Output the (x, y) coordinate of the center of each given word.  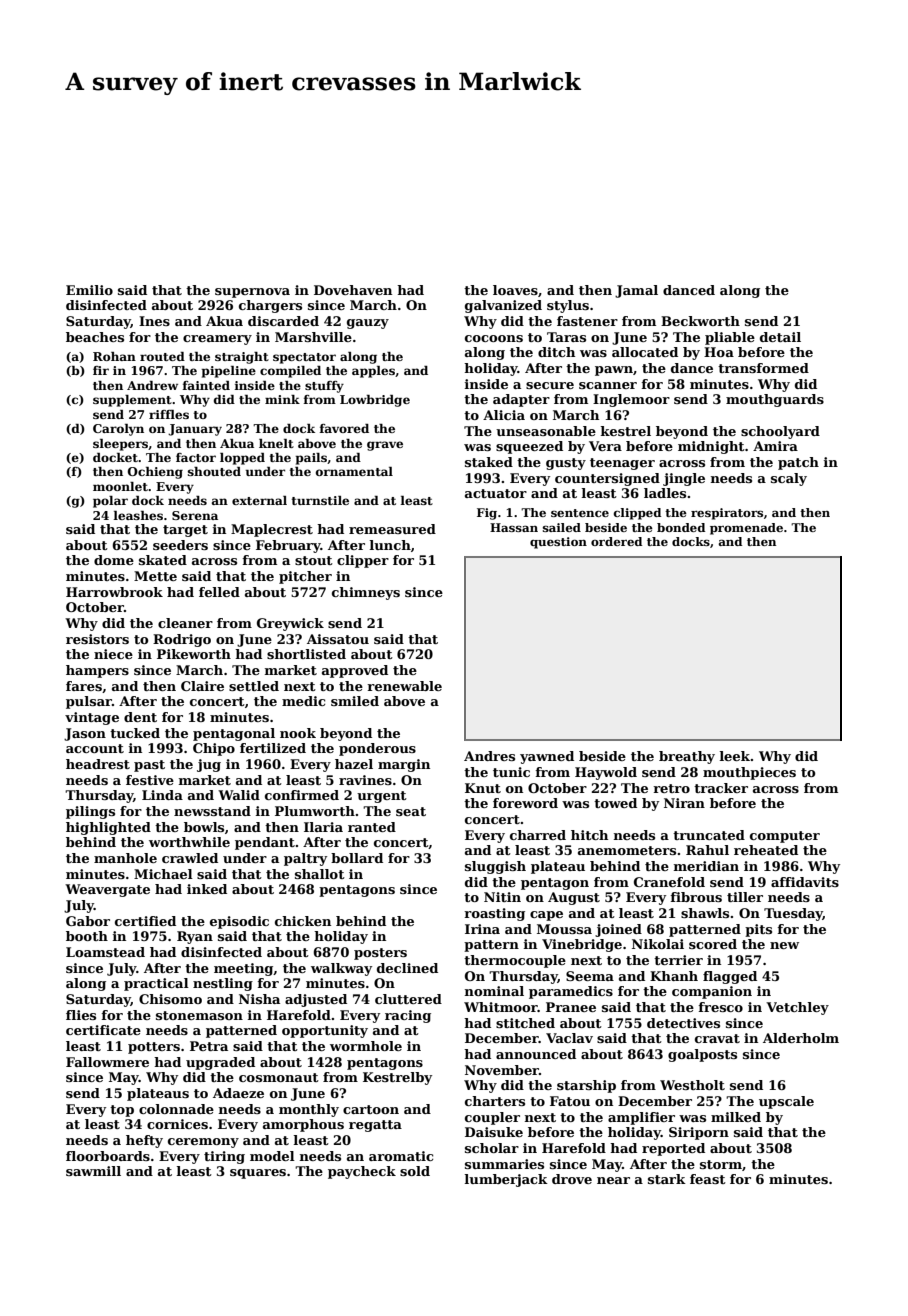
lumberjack (506, 1180)
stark (667, 1179)
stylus (568, 306)
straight (242, 358)
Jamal (636, 291)
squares (258, 1174)
